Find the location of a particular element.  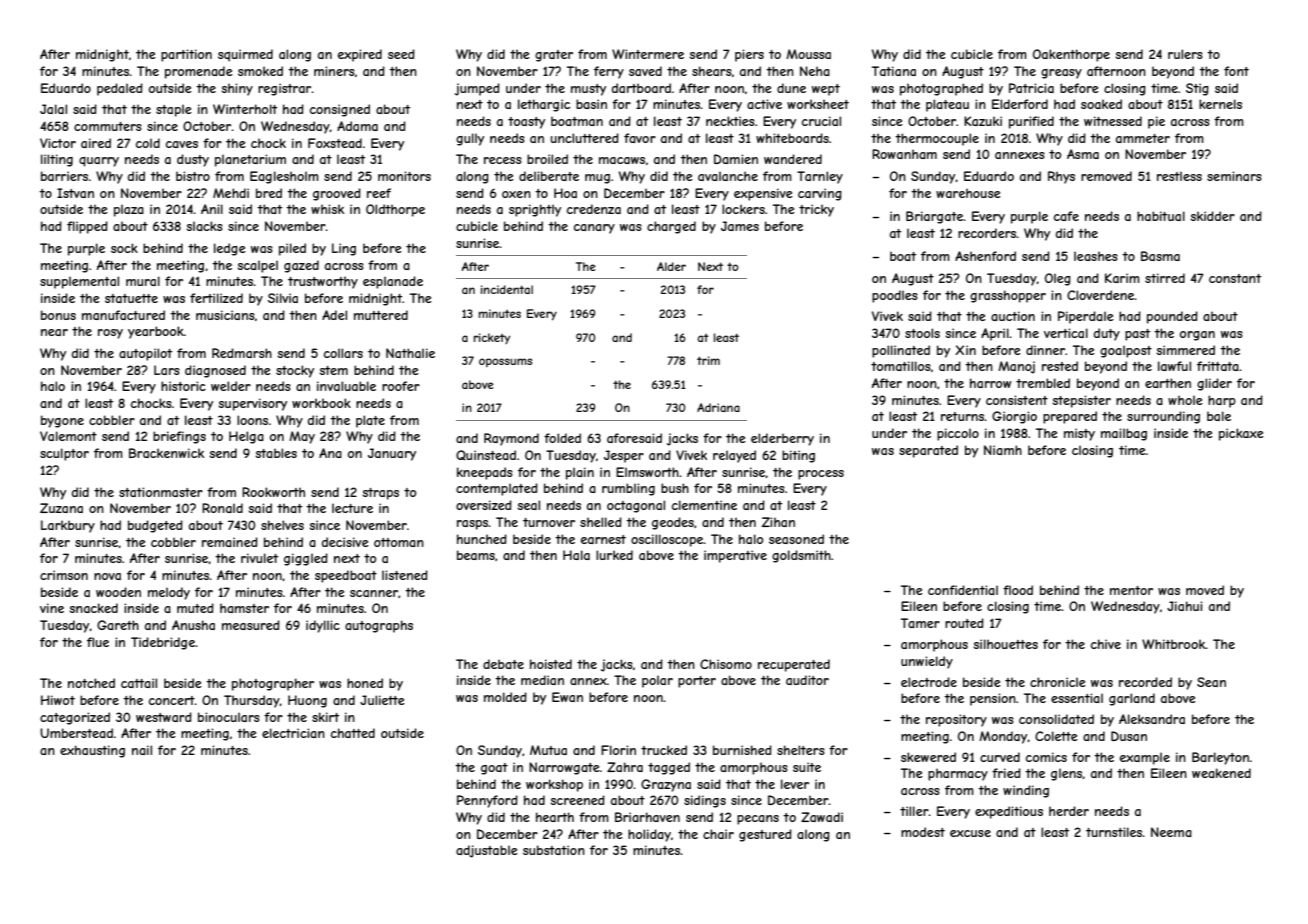

rulers is located at coordinates (1185, 54).
